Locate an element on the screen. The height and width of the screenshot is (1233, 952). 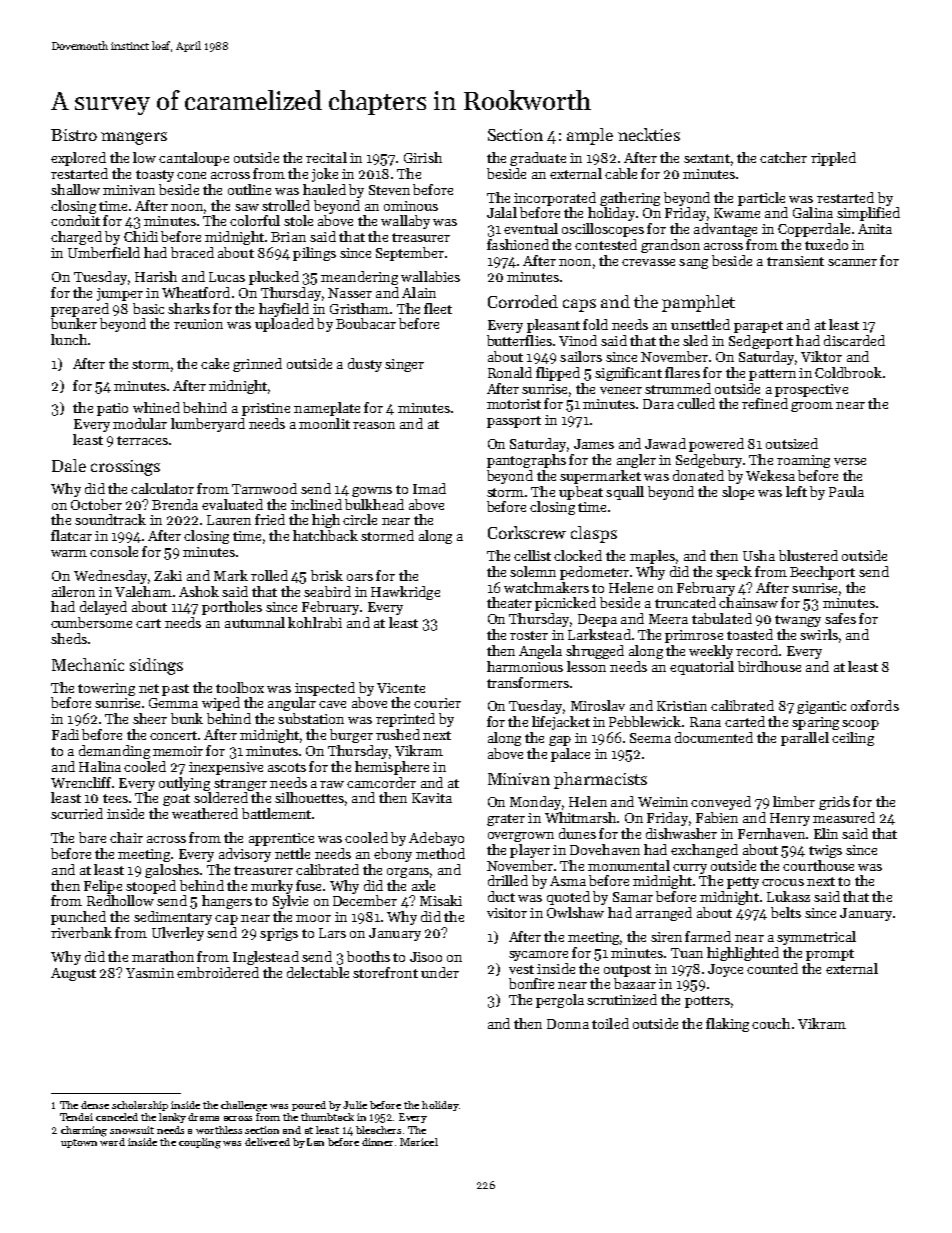
Maricel is located at coordinates (419, 1142).
